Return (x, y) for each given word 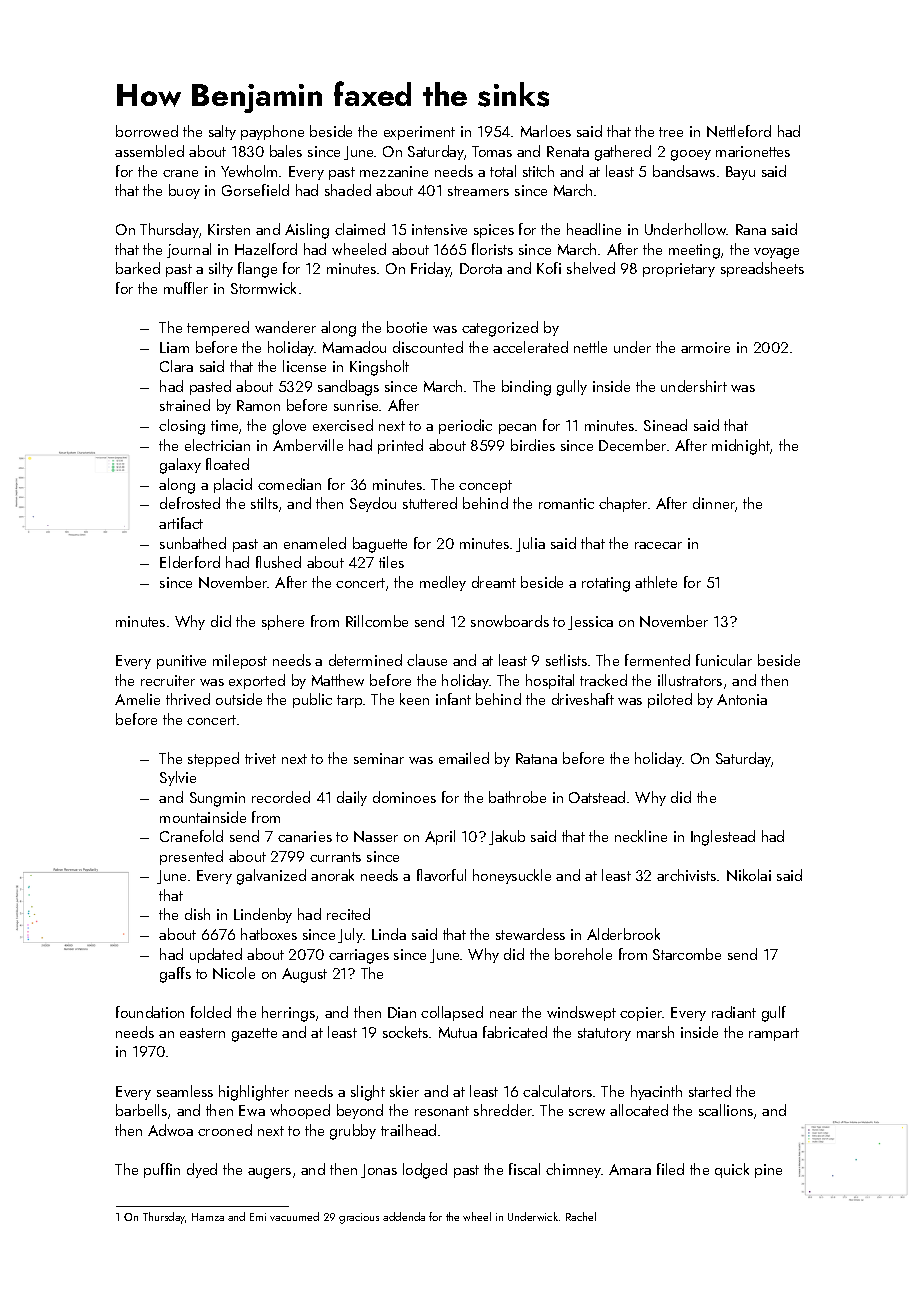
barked (138, 268)
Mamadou (354, 347)
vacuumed (294, 1216)
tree (671, 132)
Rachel (581, 1216)
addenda (404, 1216)
